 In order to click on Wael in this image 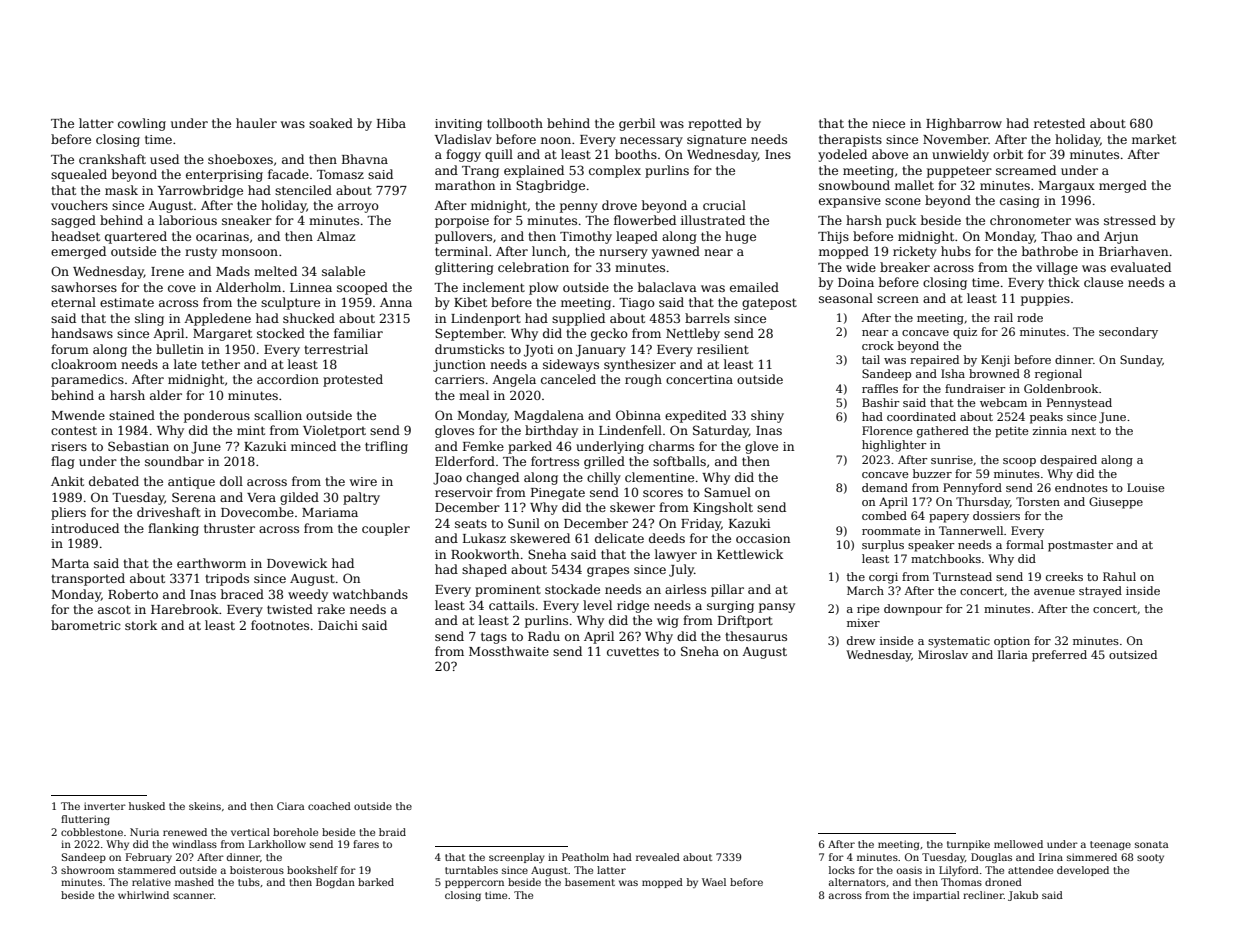, I will do `click(714, 882)`.
